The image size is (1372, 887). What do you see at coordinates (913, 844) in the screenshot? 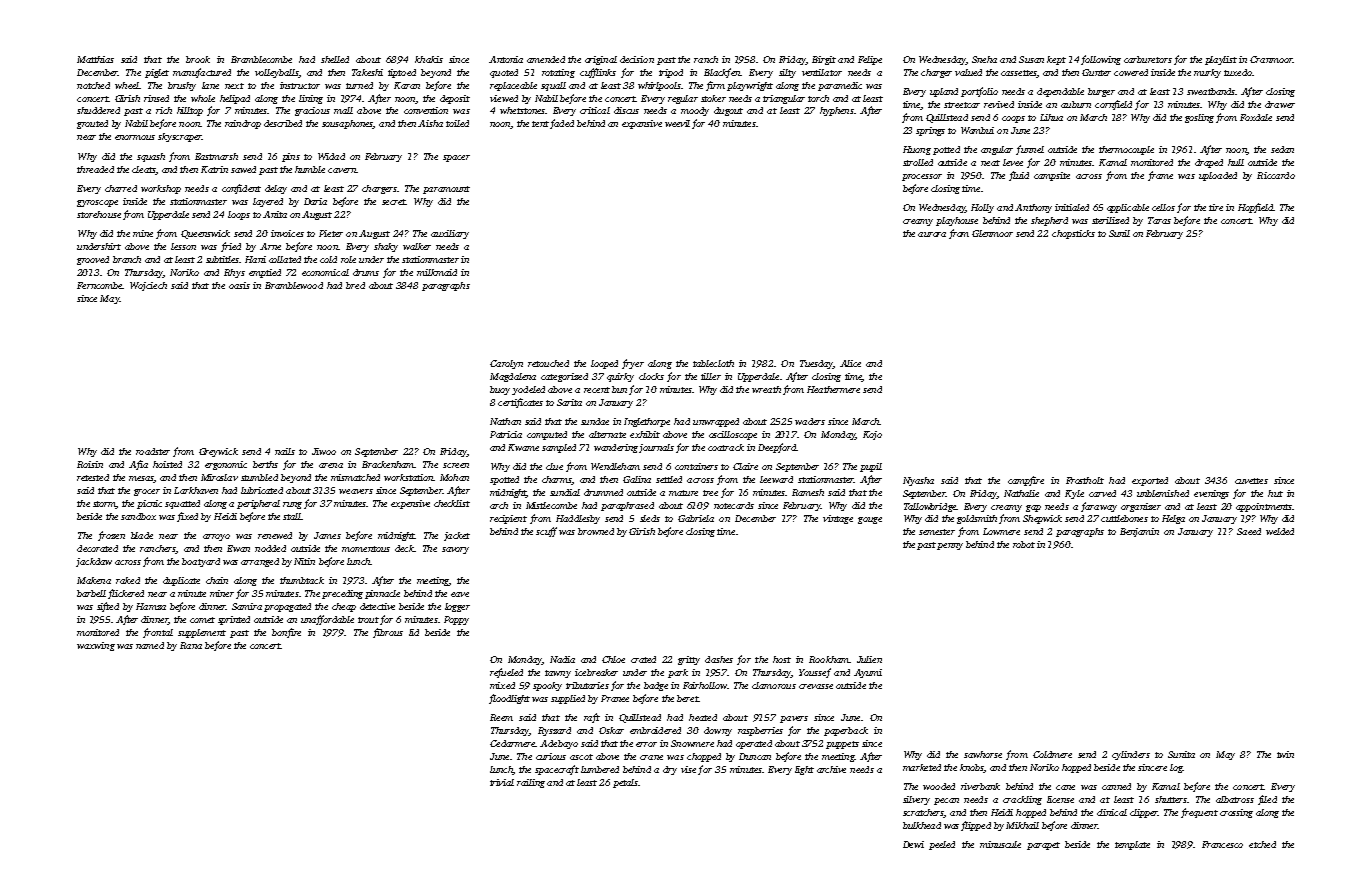
I see `Dewi` at bounding box center [913, 844].
